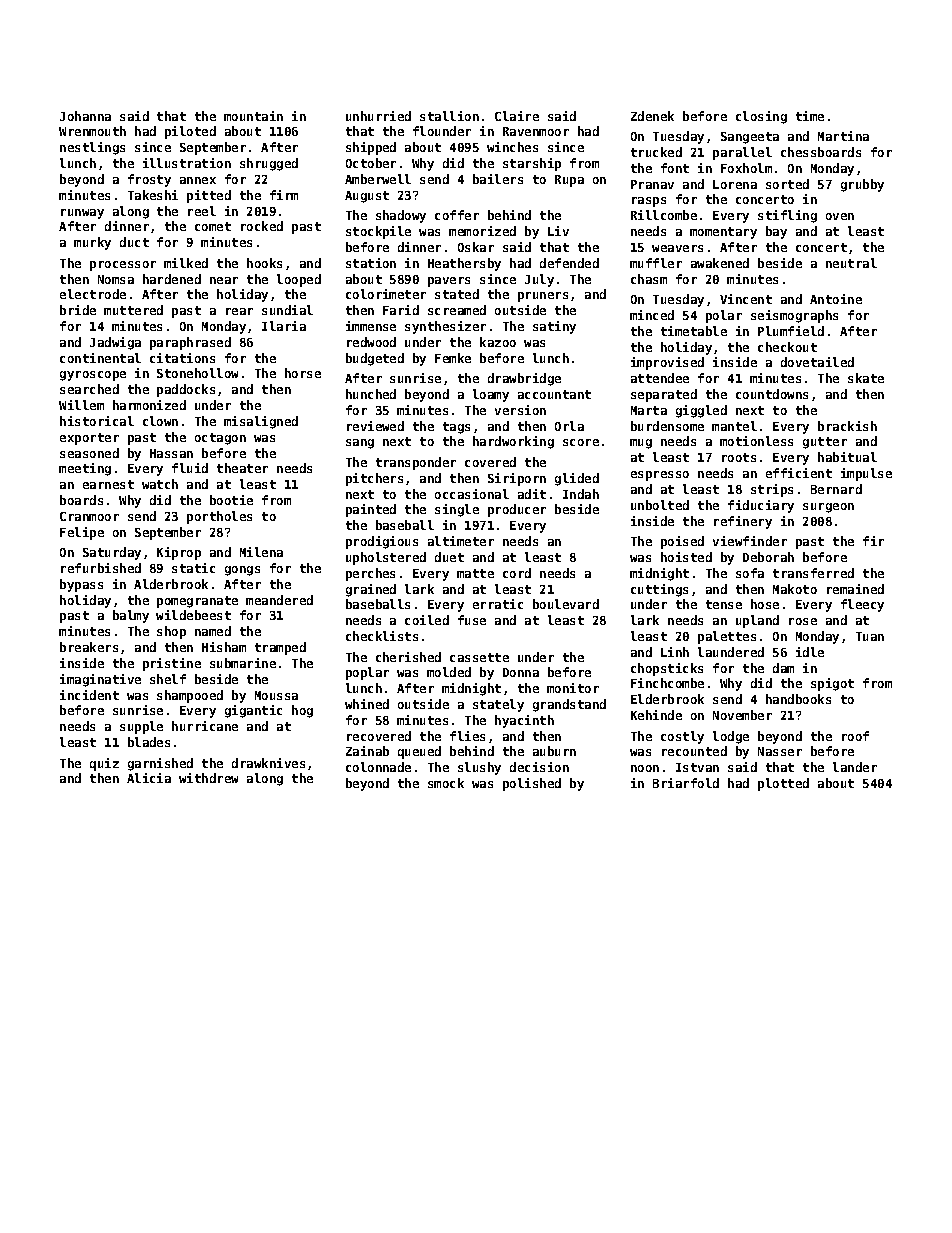 Image resolution: width=952 pixels, height=1233 pixels. Describe the element at coordinates (457, 294) in the screenshot. I see `stated` at that location.
